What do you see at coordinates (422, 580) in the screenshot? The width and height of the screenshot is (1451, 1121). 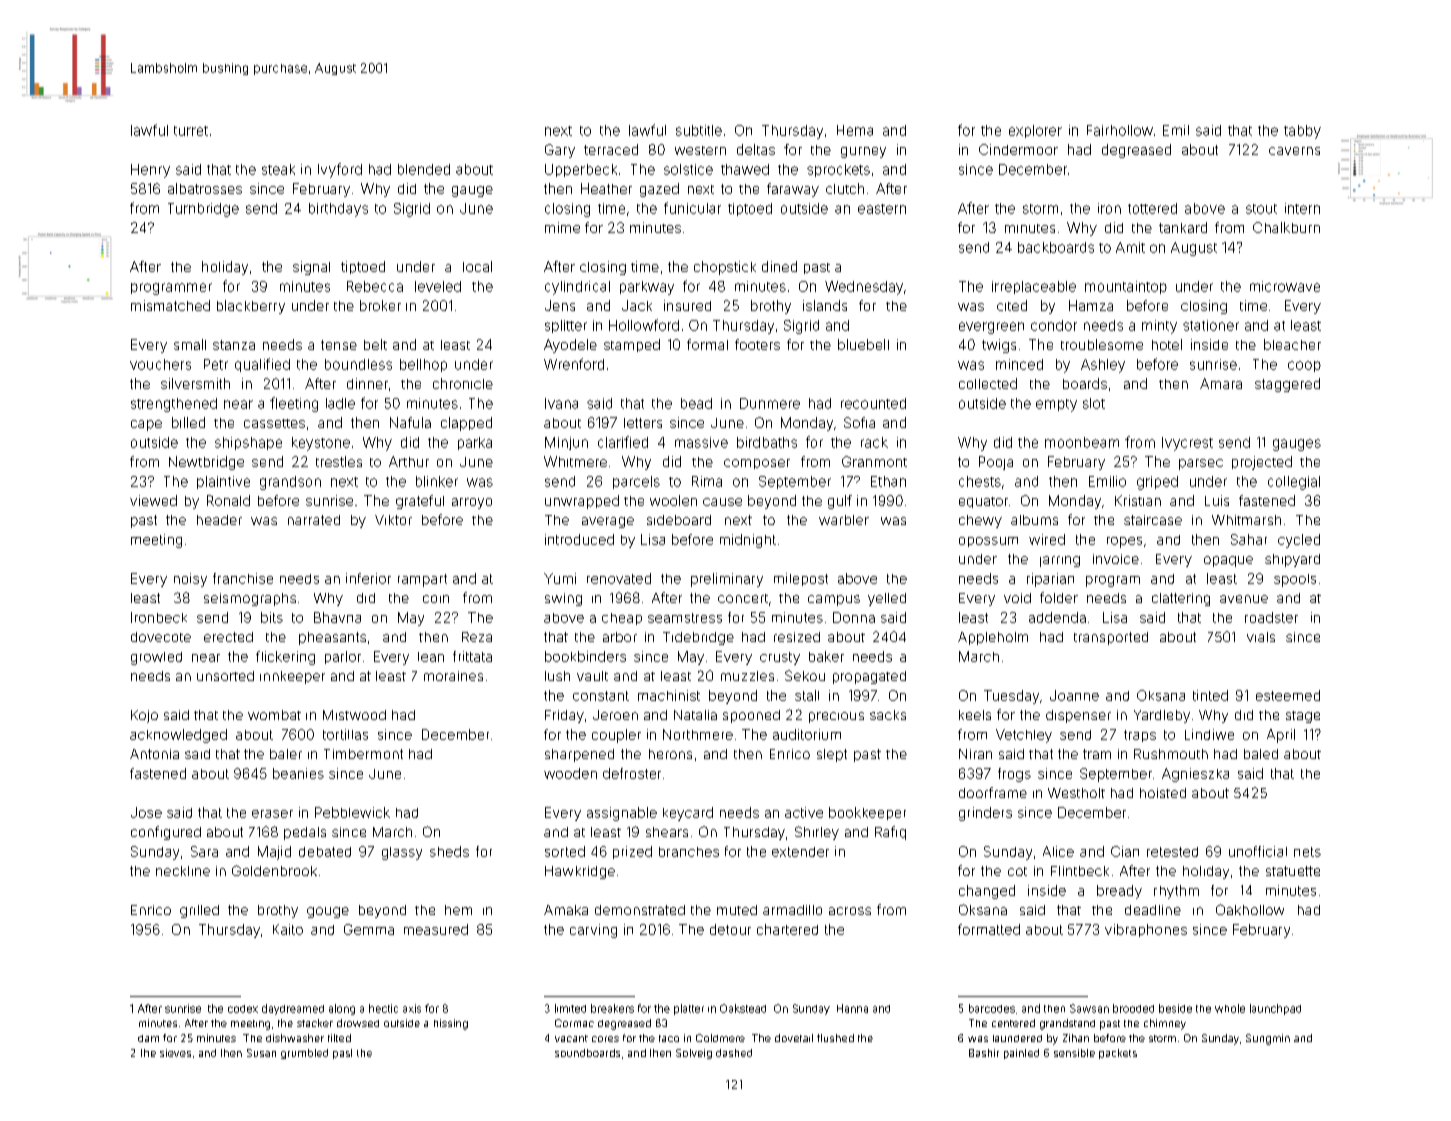 I see `rampart` at bounding box center [422, 580].
